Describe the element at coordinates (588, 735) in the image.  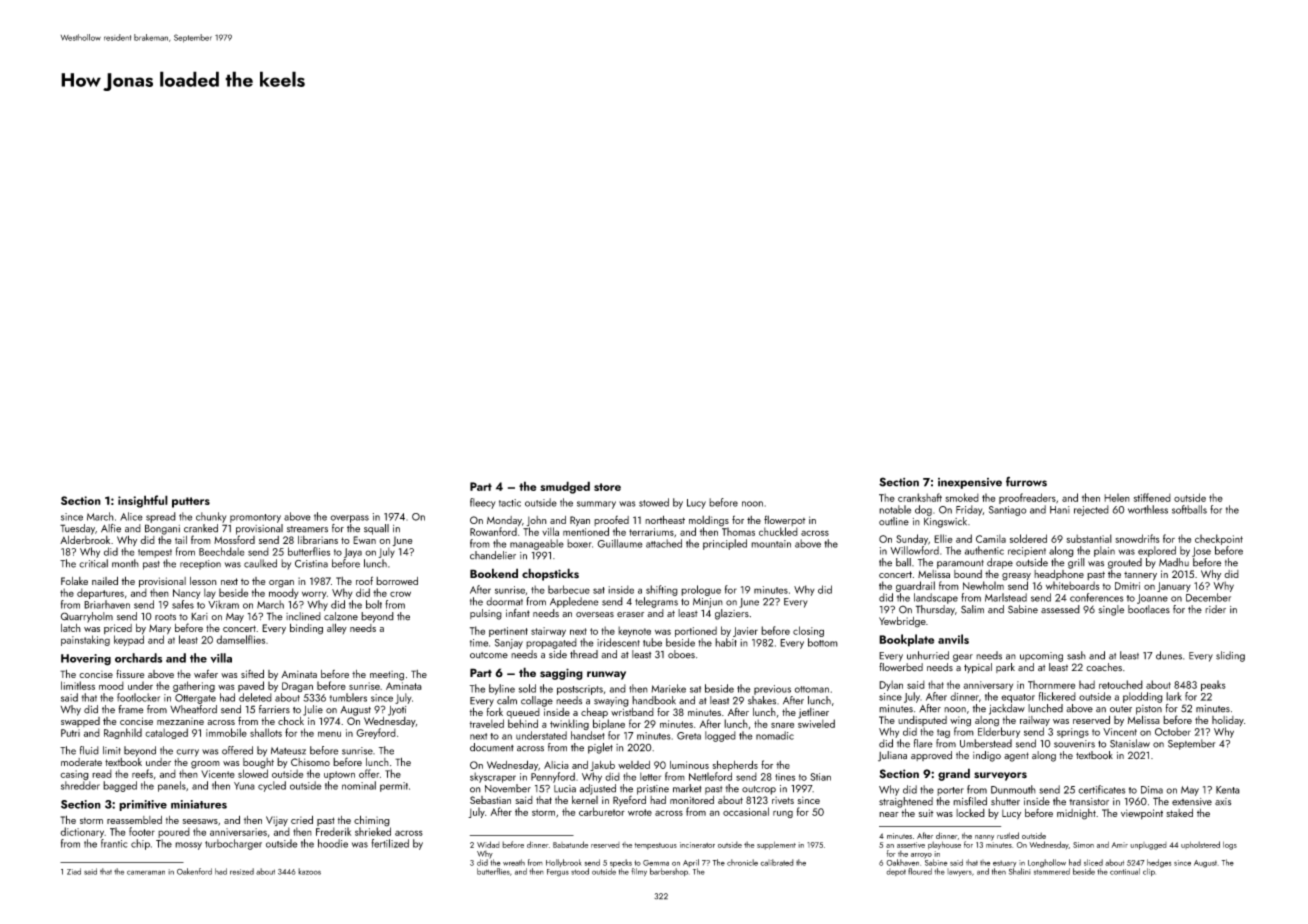
I see `handset` at that location.
